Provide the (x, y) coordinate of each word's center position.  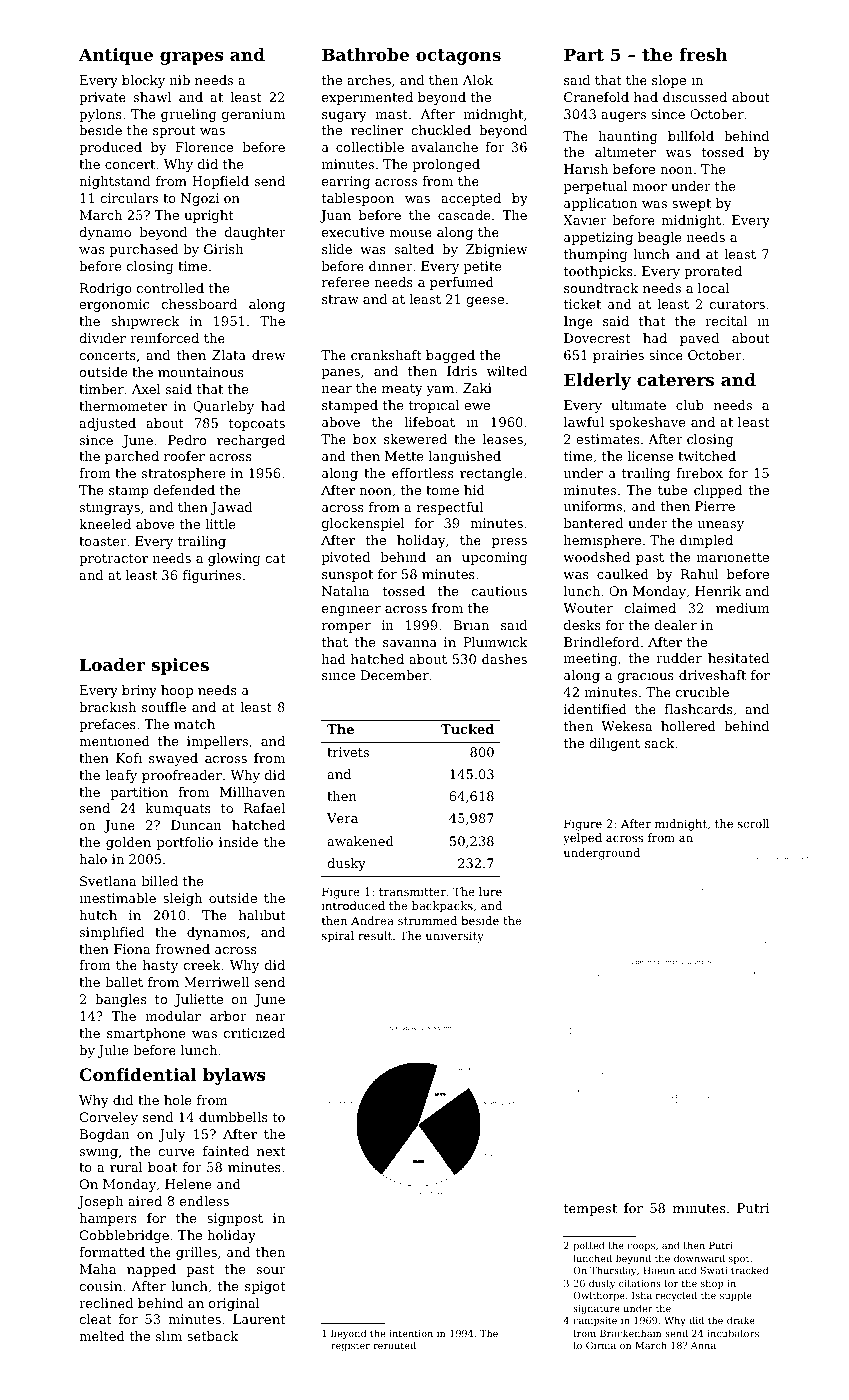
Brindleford (602, 642)
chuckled (441, 130)
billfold (691, 136)
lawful (583, 422)
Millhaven (252, 792)
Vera (342, 818)
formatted (112, 1252)
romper (346, 628)
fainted (226, 1151)
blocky (143, 81)
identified (595, 709)
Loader (112, 664)
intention (411, 1333)
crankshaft (386, 355)
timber (101, 389)
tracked (749, 1270)
